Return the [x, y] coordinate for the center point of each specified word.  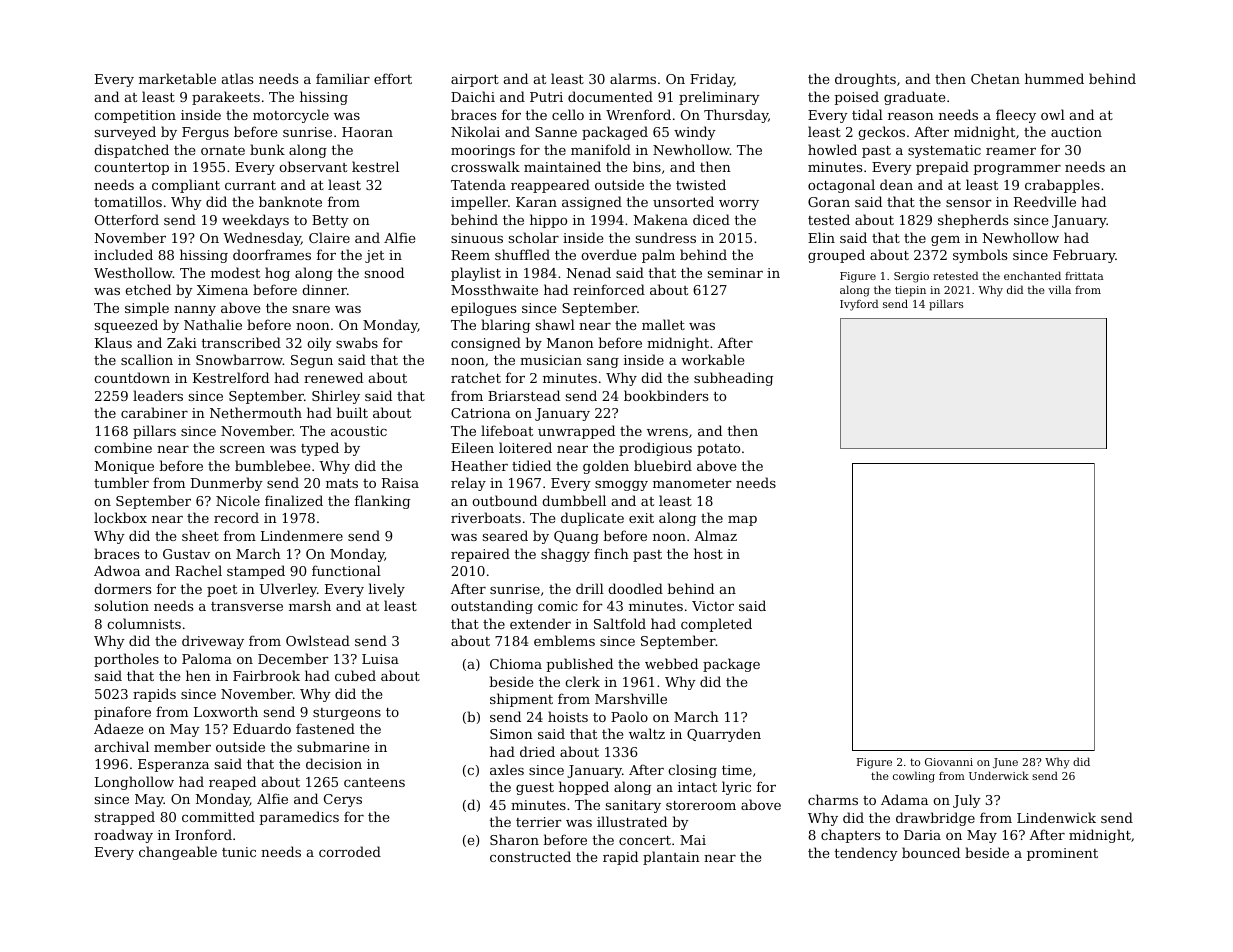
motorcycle [291, 116]
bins [647, 166]
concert [645, 840]
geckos [881, 133]
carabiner [154, 412]
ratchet [476, 377]
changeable [178, 853]
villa [1059, 289]
